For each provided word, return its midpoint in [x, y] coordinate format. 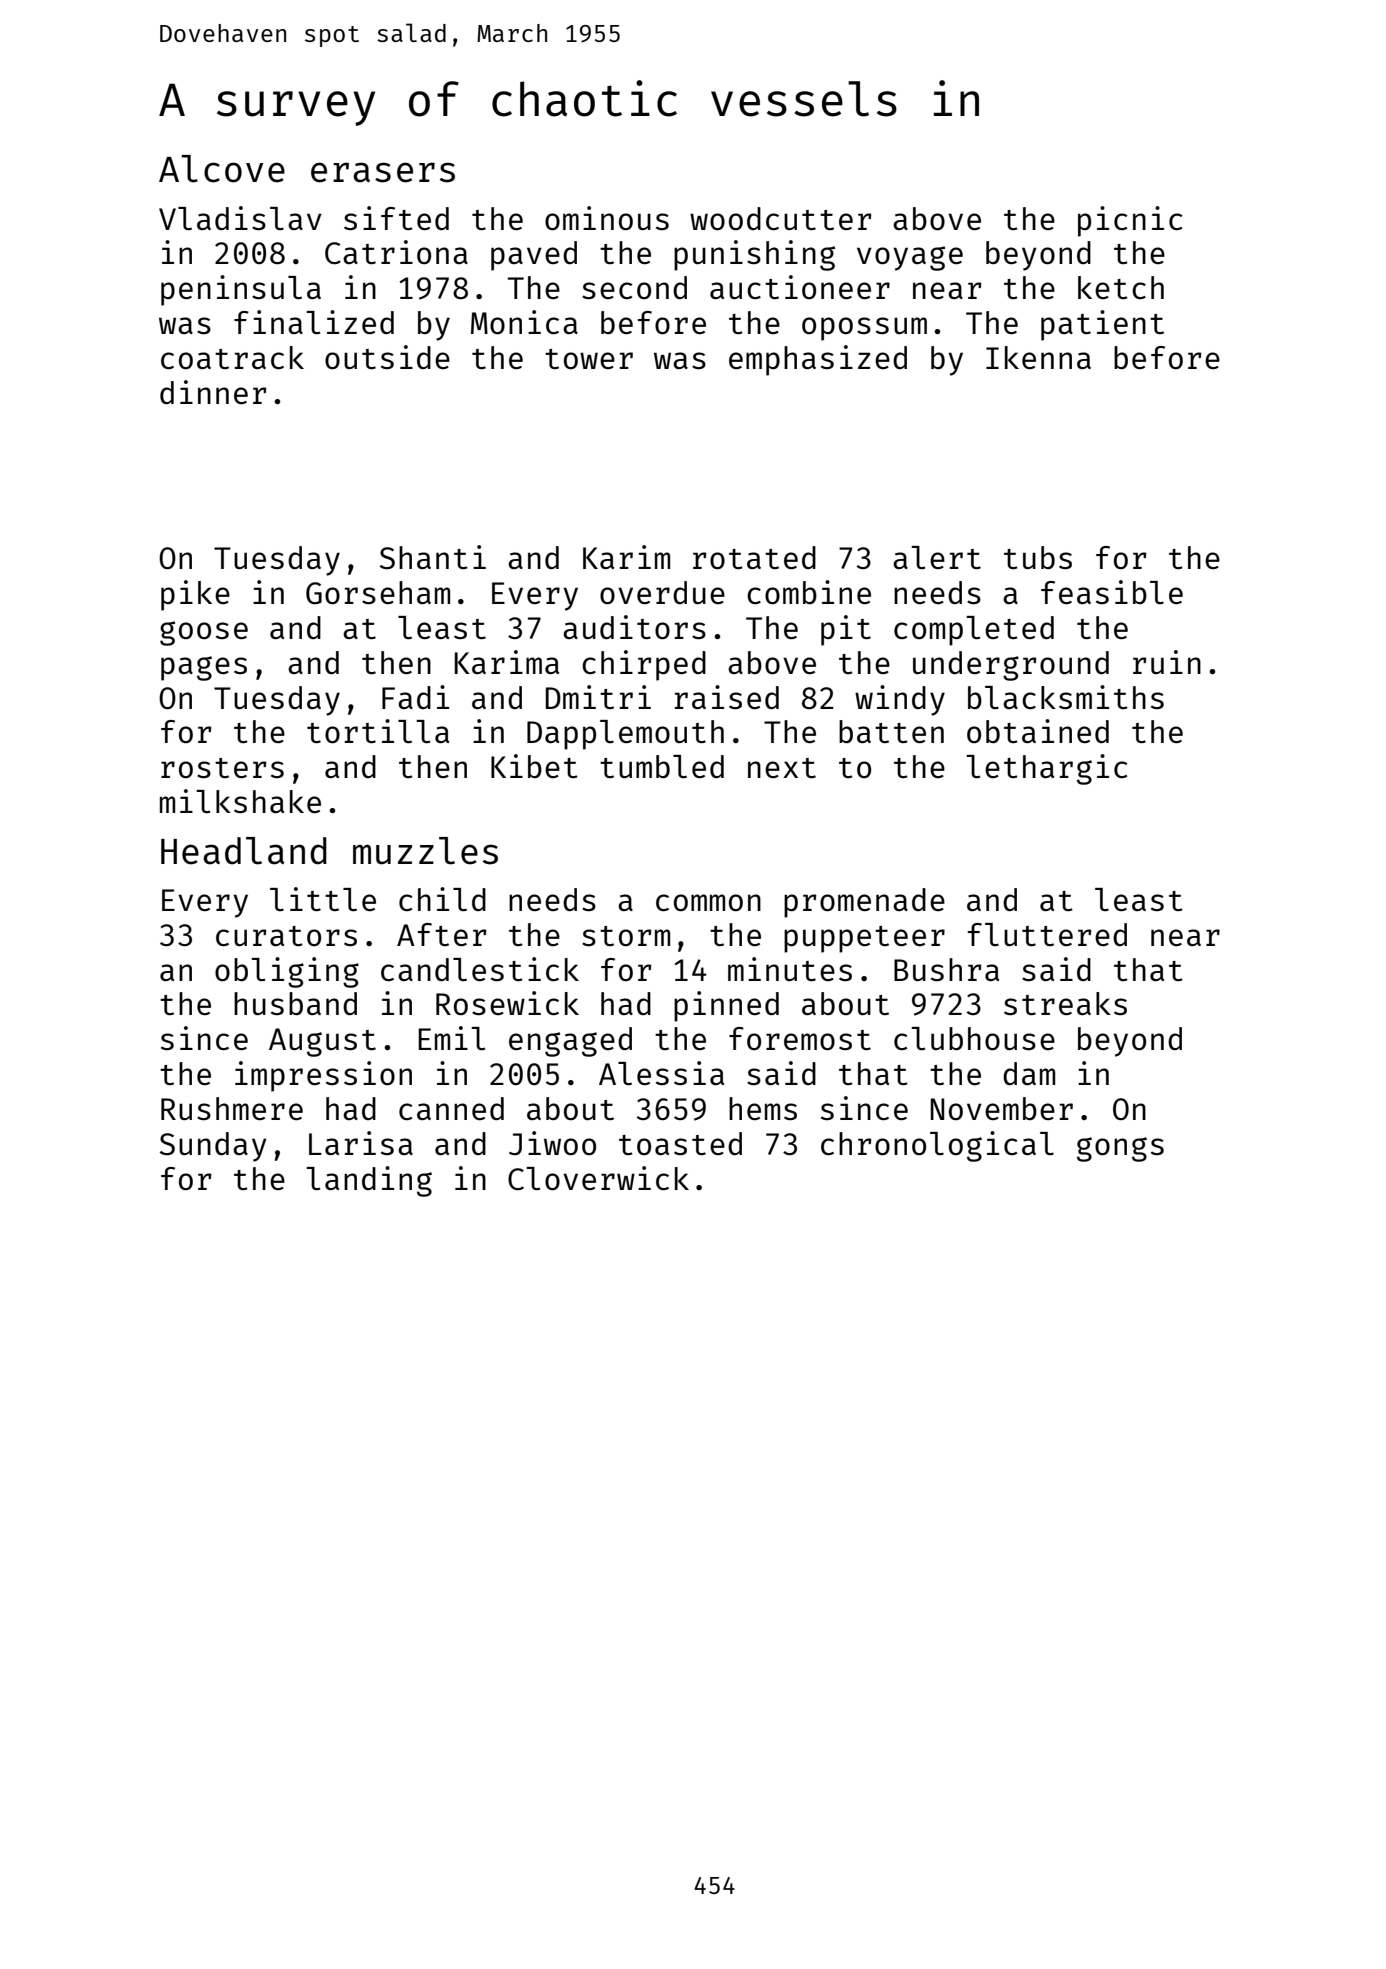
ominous [607, 218]
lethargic [1047, 769]
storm [626, 936]
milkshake [240, 801]
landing [369, 1181]
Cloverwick [598, 1178]
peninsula [241, 290]
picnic [1130, 221]
